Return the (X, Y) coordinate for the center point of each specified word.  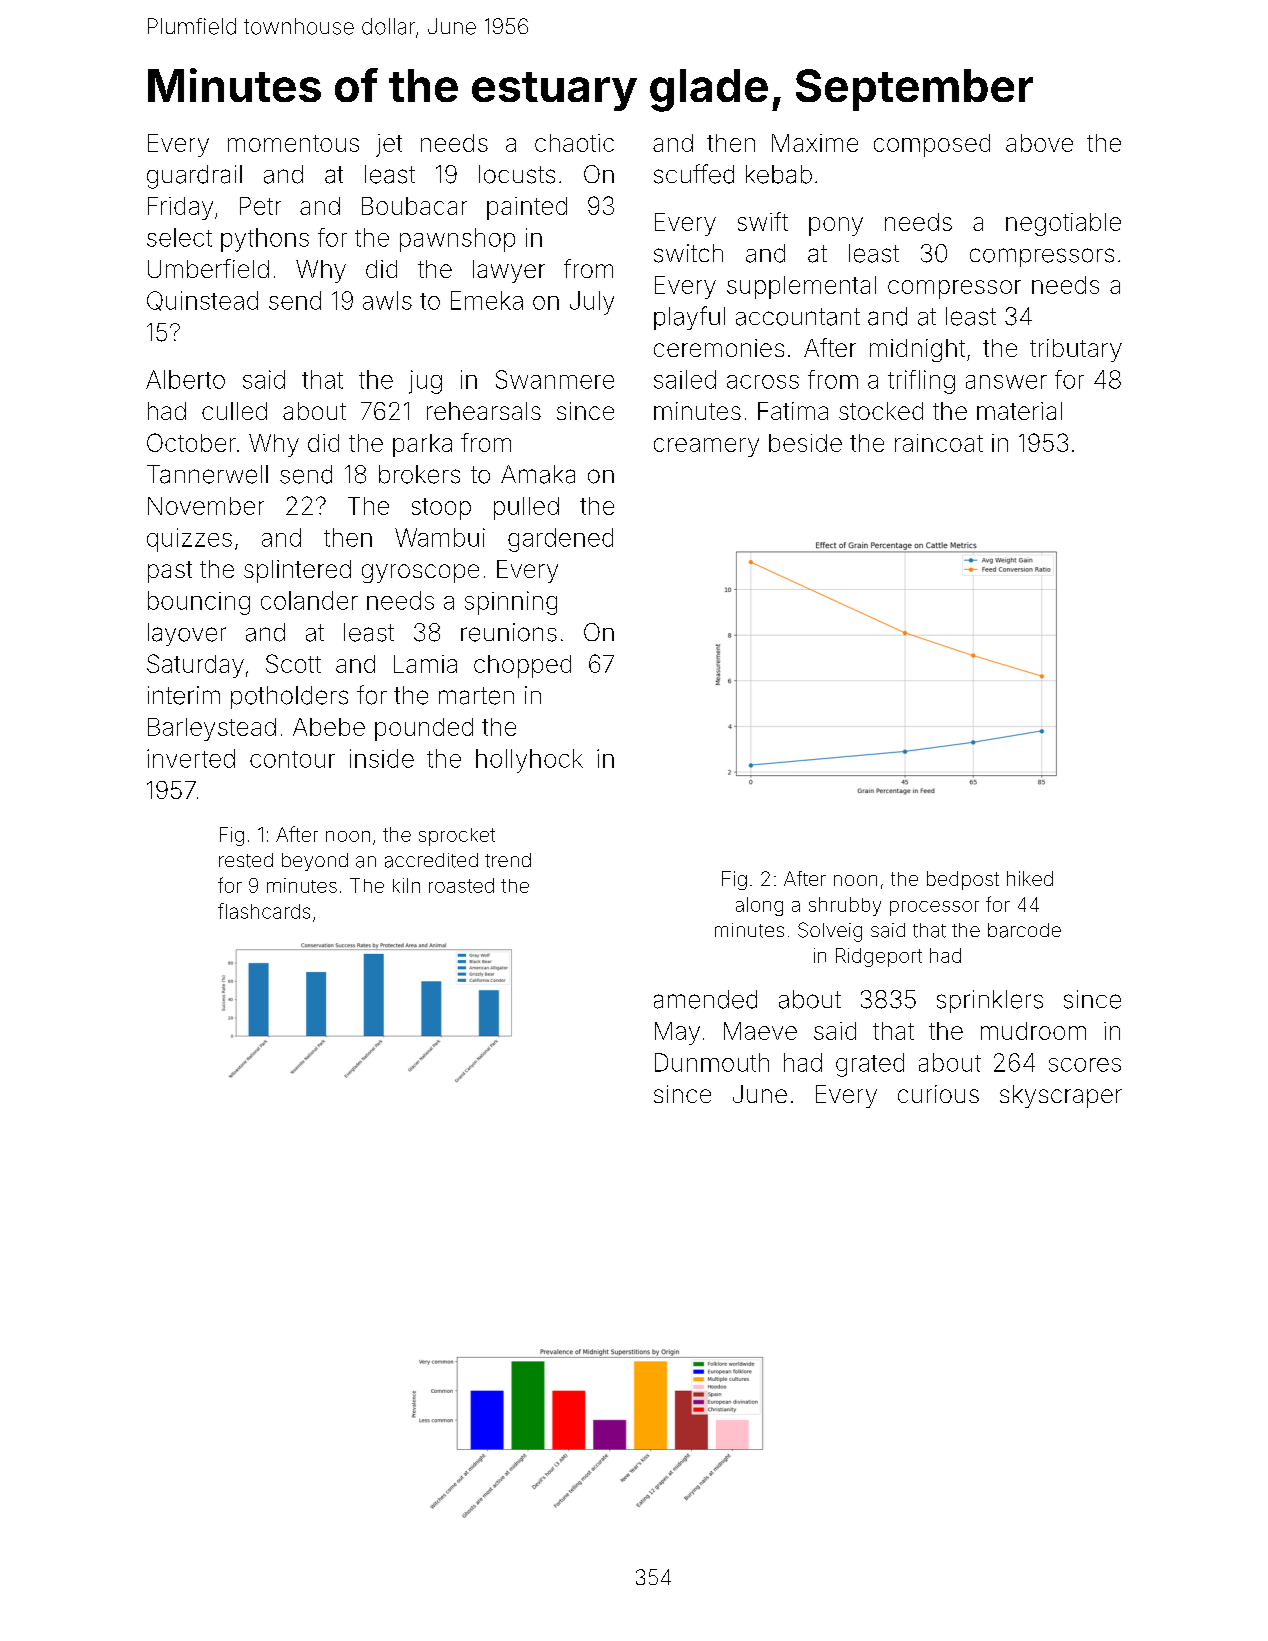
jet (389, 145)
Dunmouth (712, 1062)
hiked (1030, 878)
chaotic (574, 143)
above (1039, 143)
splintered (297, 571)
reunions (509, 632)
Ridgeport (879, 957)
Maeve (760, 1031)
